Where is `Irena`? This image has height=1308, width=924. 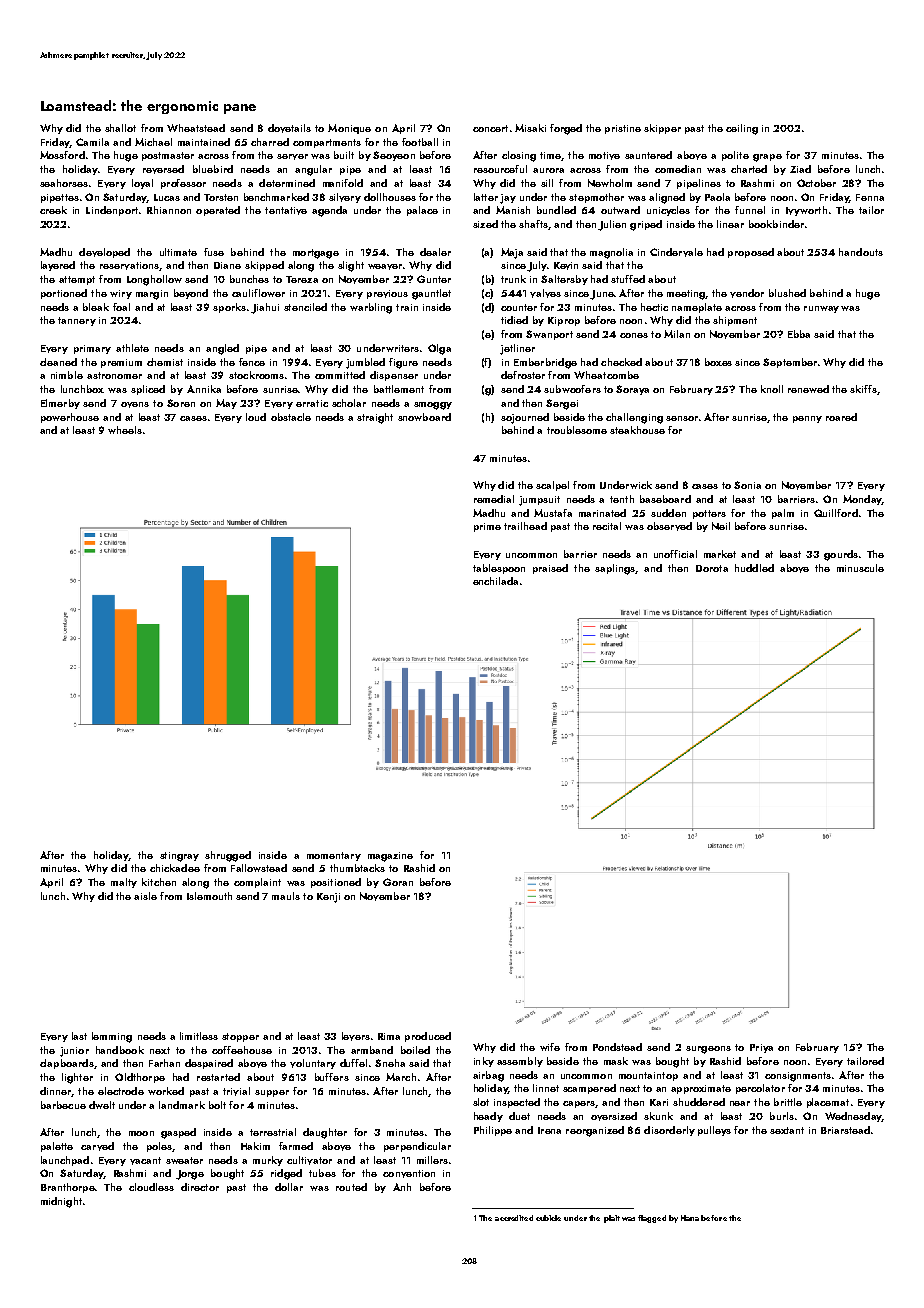 Irena is located at coordinates (549, 1130).
